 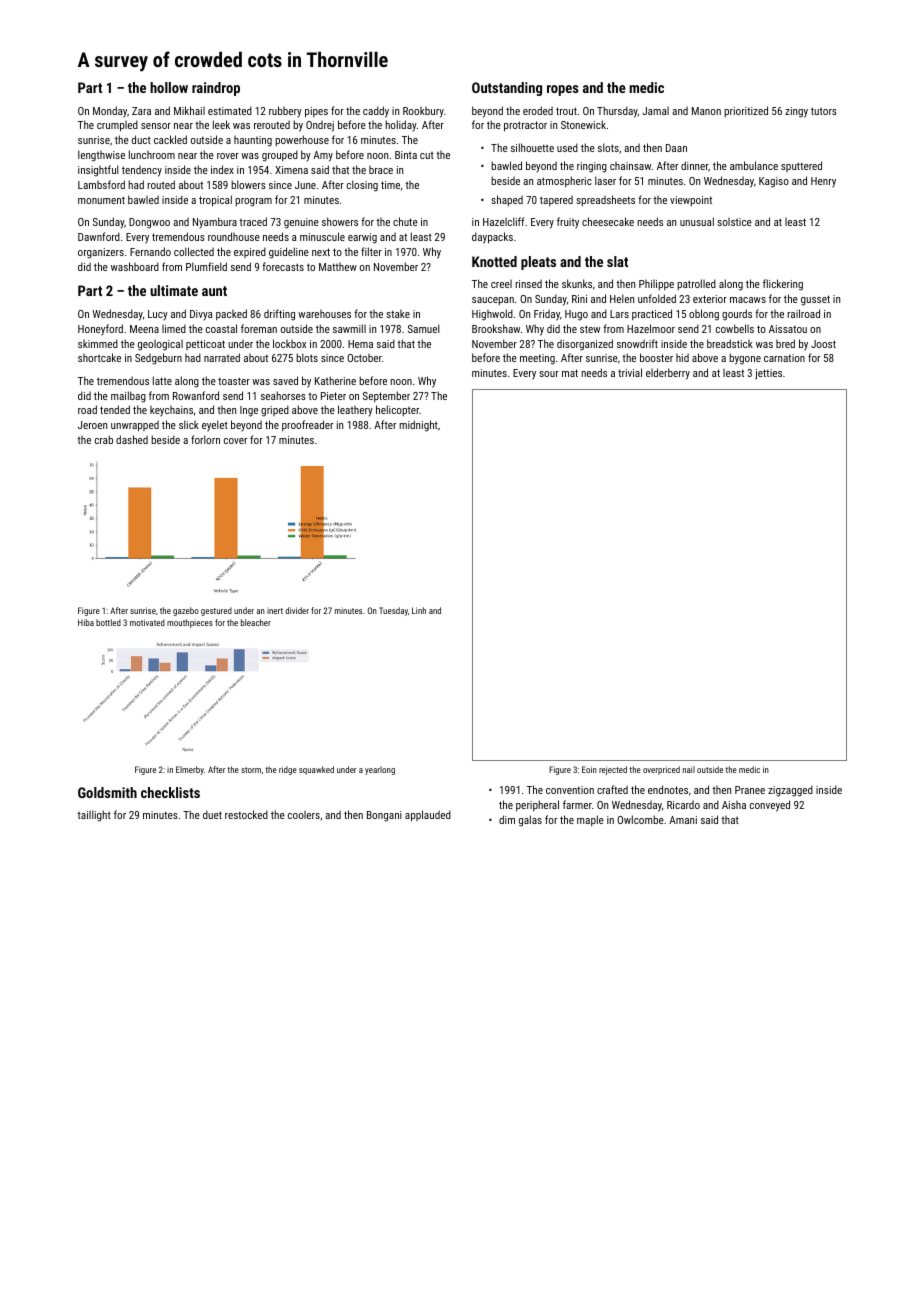 What do you see at coordinates (150, 251) in the screenshot?
I see `Fernando` at bounding box center [150, 251].
